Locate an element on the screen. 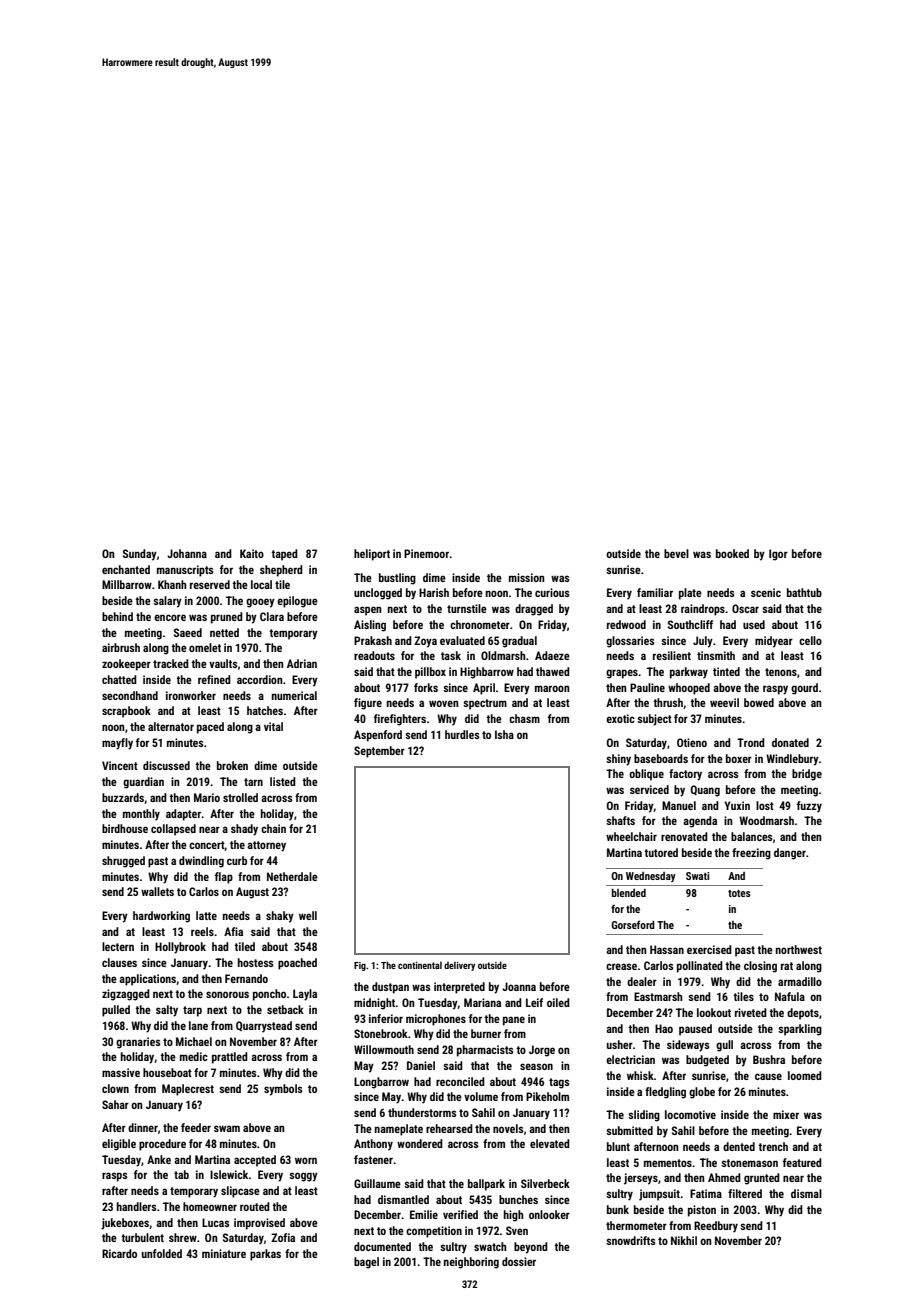  gourd is located at coordinates (804, 689).
